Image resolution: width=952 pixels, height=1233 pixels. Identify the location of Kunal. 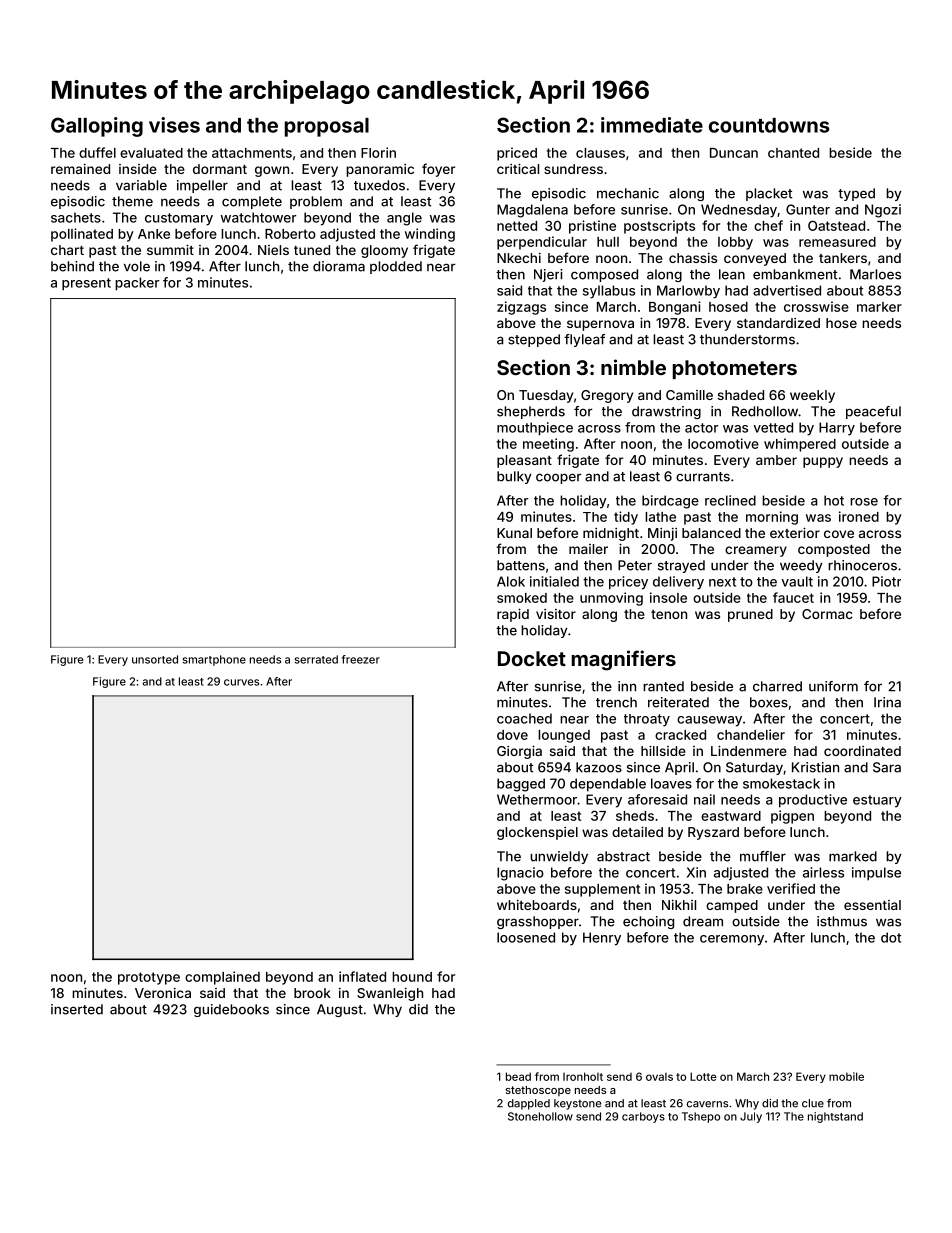
(514, 533).
